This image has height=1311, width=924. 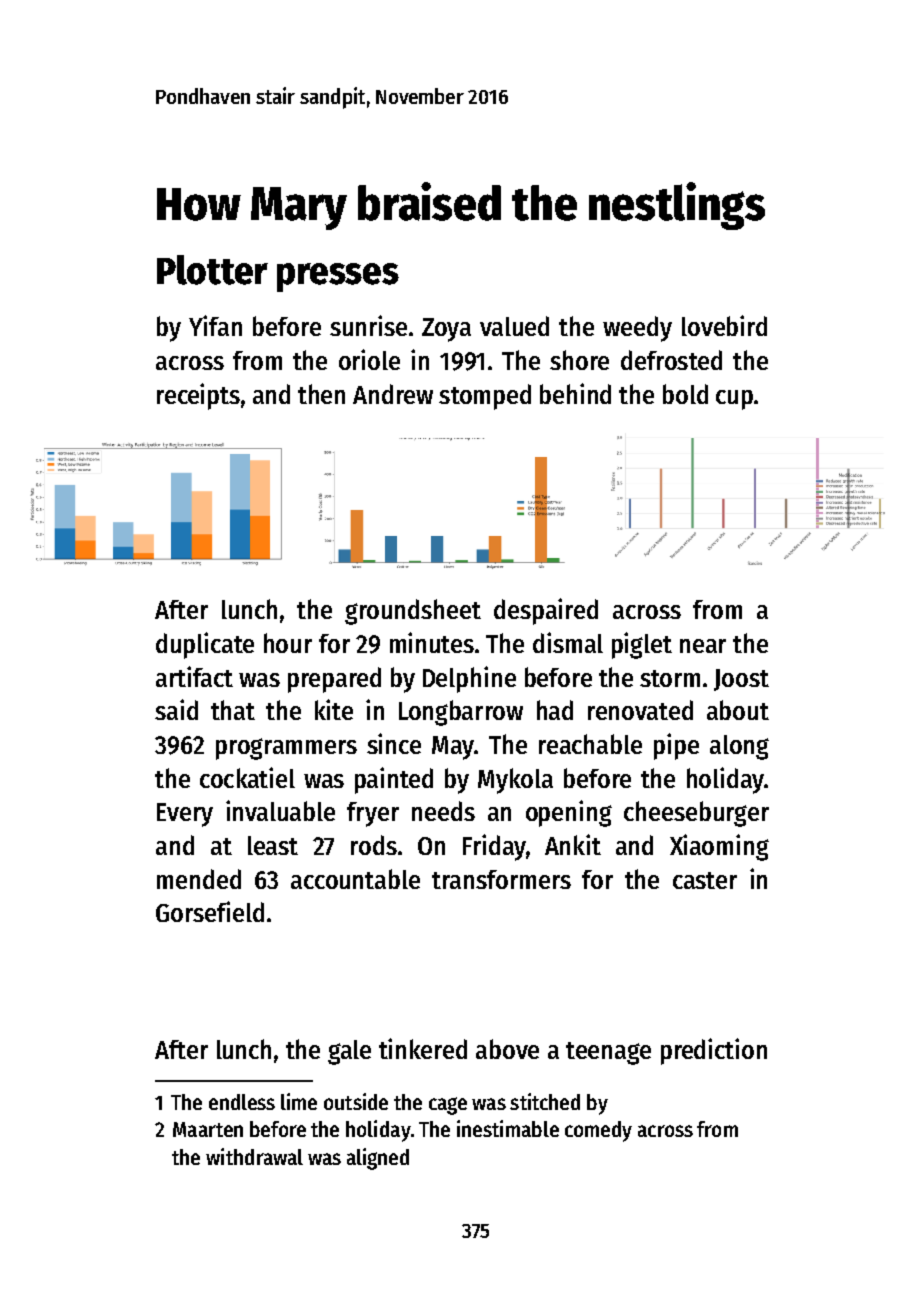 I want to click on said, so click(x=176, y=709).
